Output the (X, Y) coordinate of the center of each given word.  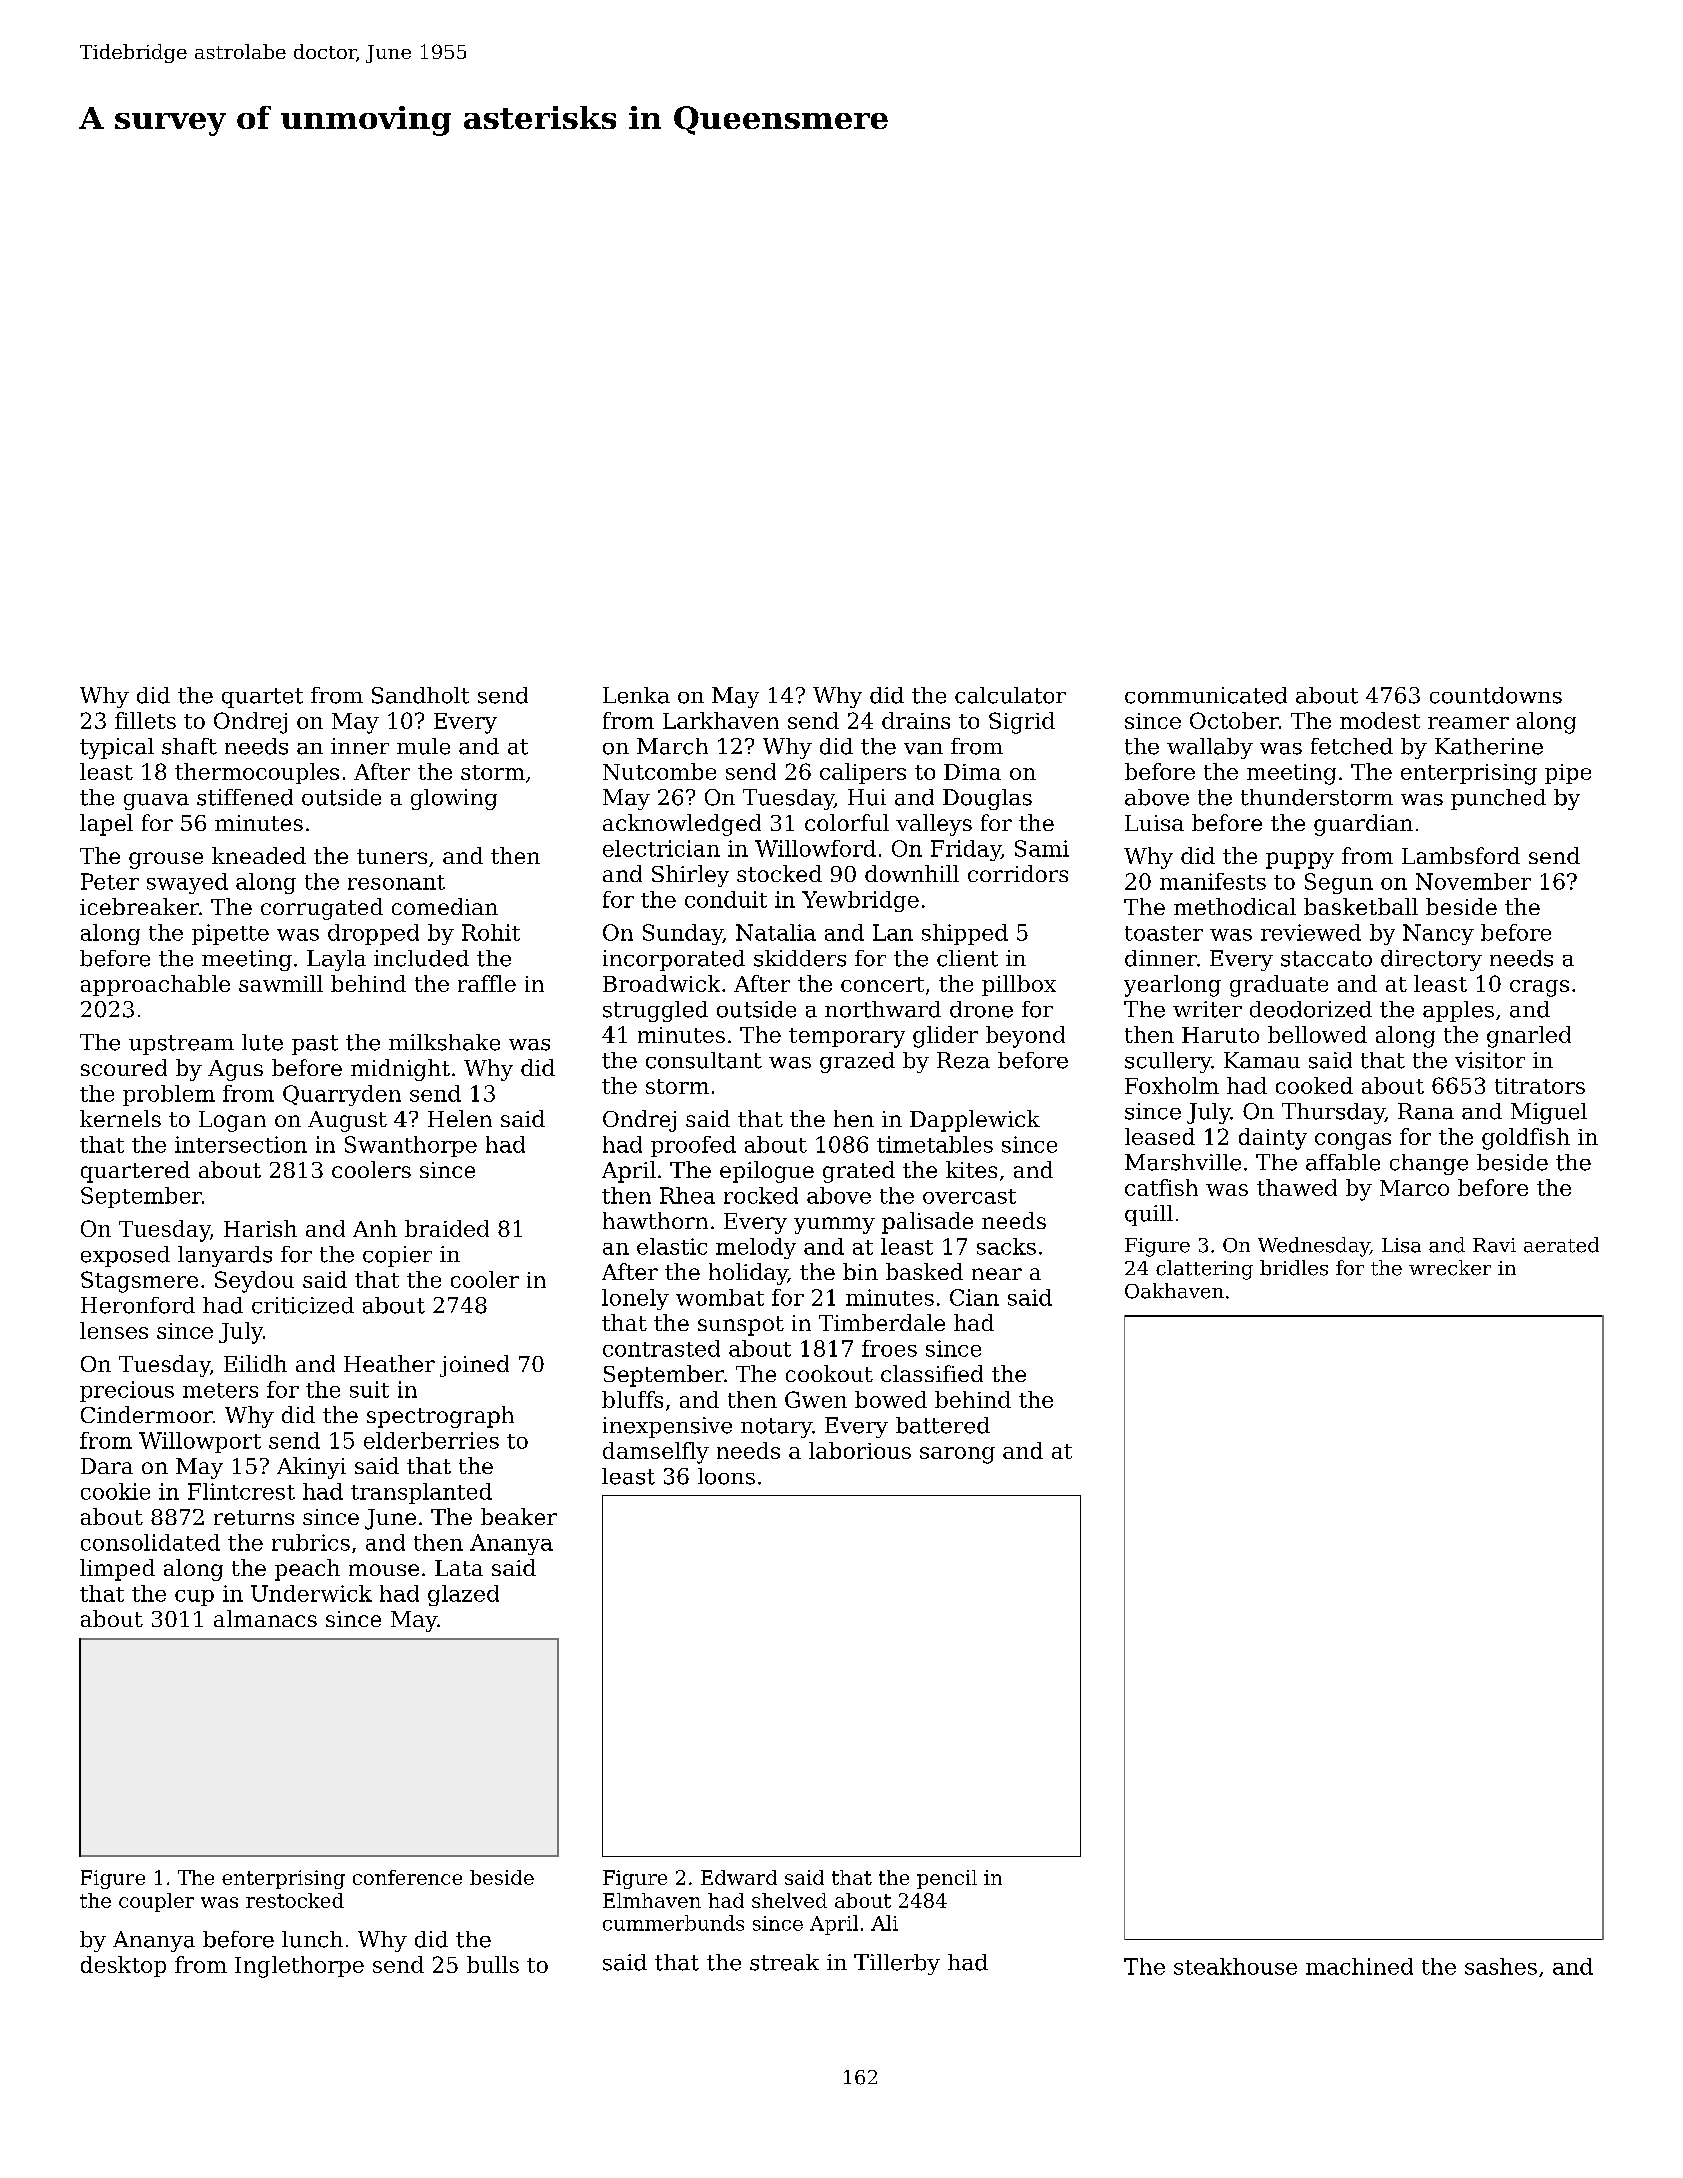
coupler (156, 1902)
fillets (145, 720)
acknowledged (682, 825)
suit (369, 1389)
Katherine (1489, 746)
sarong (957, 1455)
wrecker (1450, 1268)
